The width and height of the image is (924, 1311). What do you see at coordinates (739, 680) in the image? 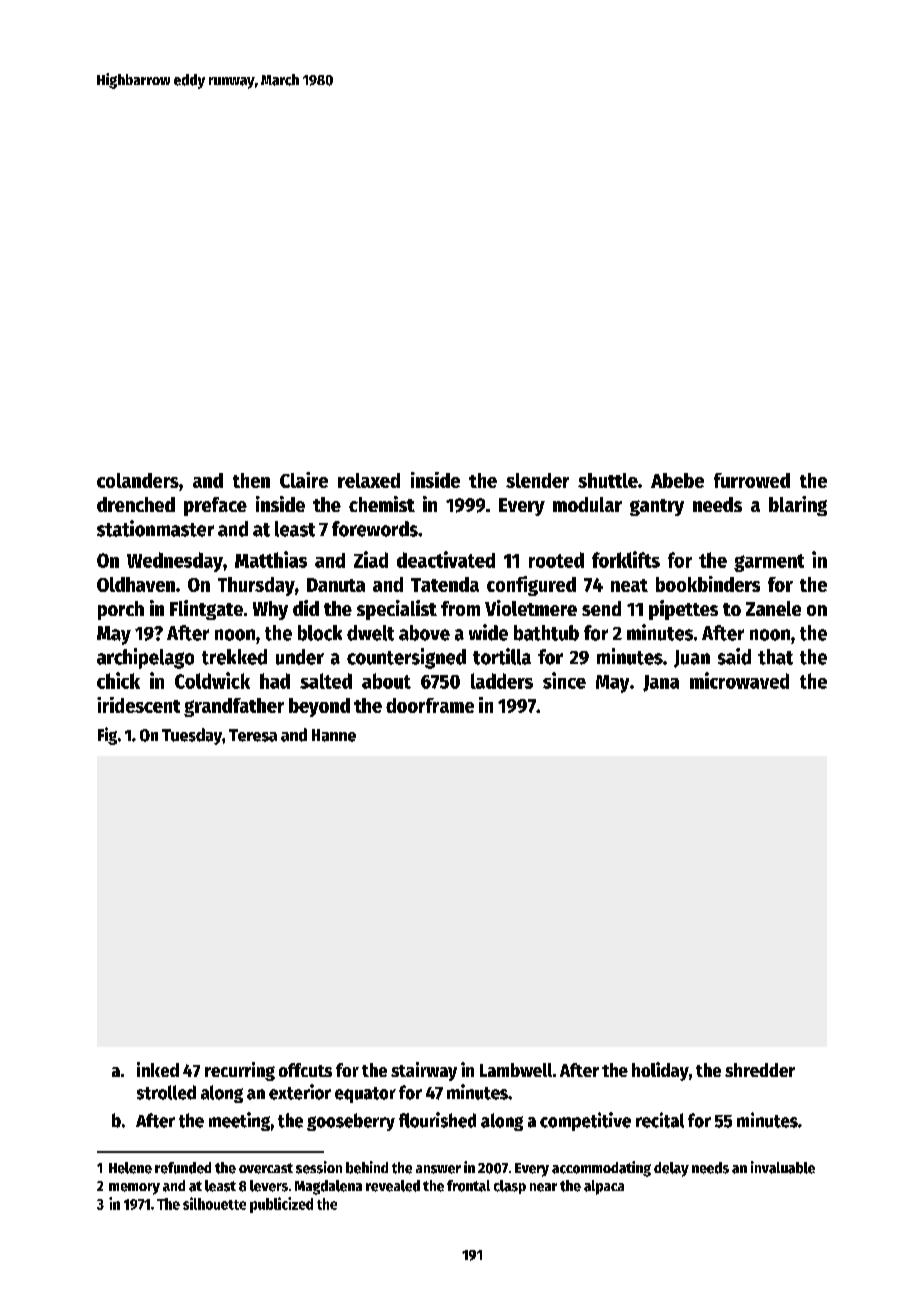
I see `microwaved` at bounding box center [739, 680].
